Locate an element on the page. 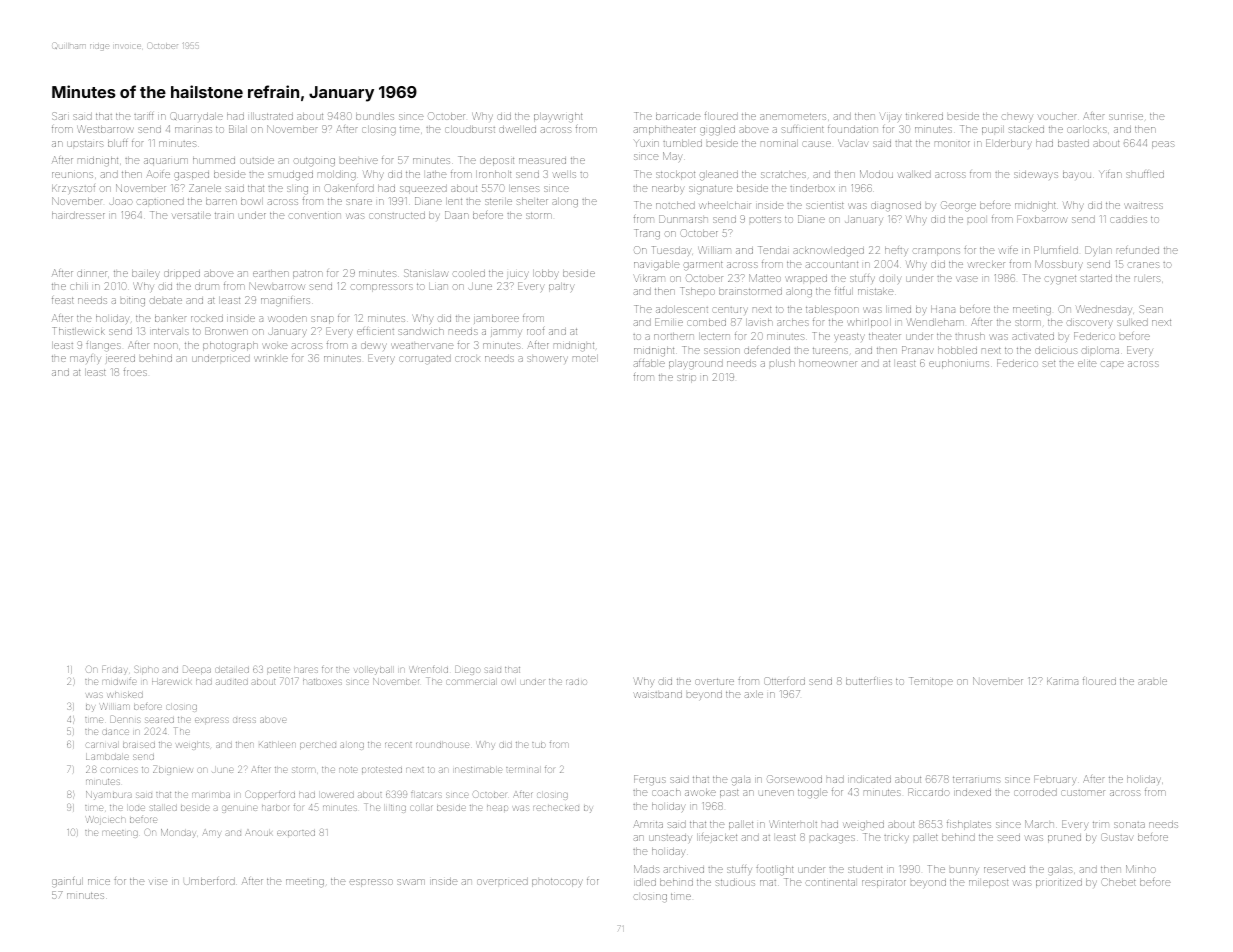  February is located at coordinates (1055, 780).
